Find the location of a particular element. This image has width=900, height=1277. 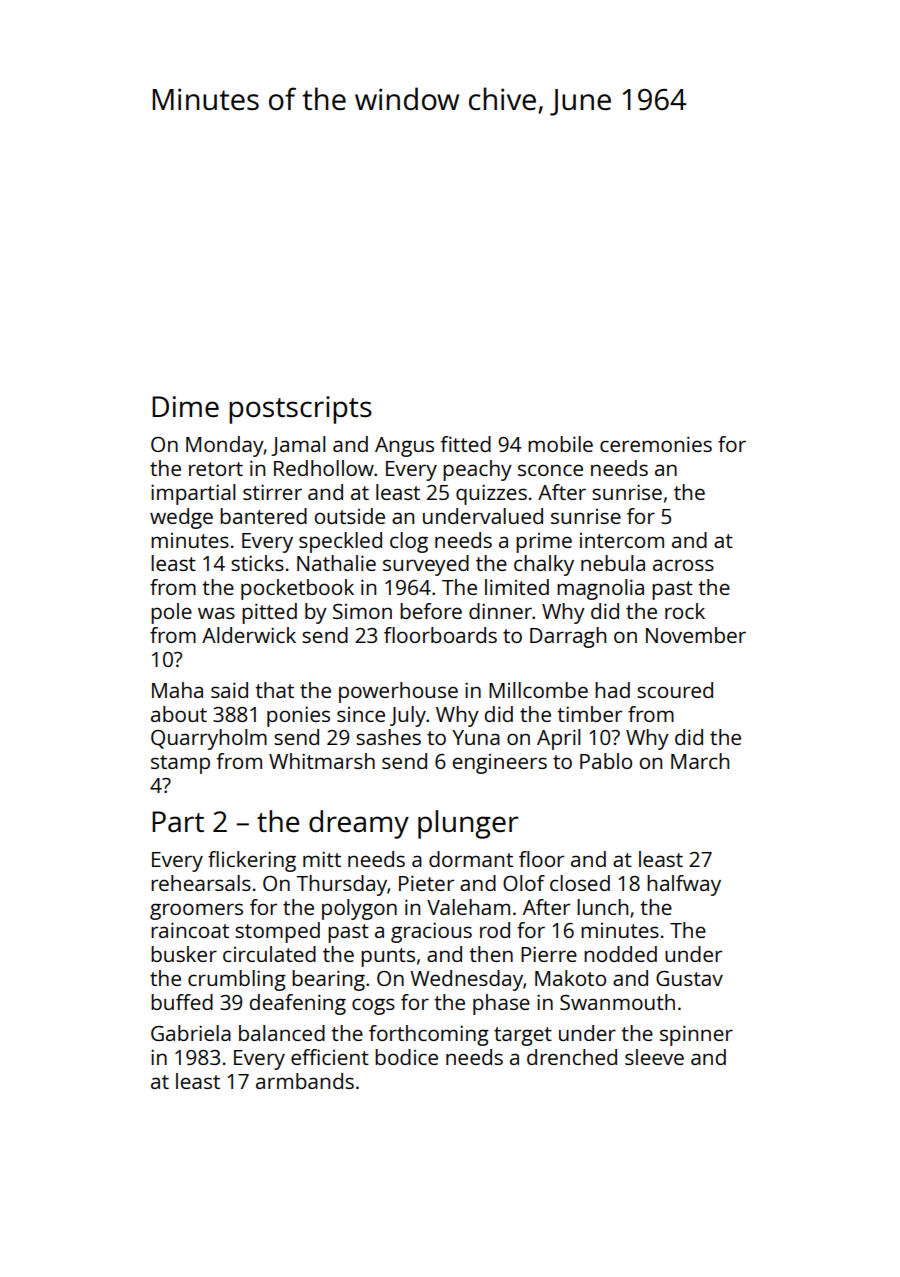

July is located at coordinates (408, 716).
